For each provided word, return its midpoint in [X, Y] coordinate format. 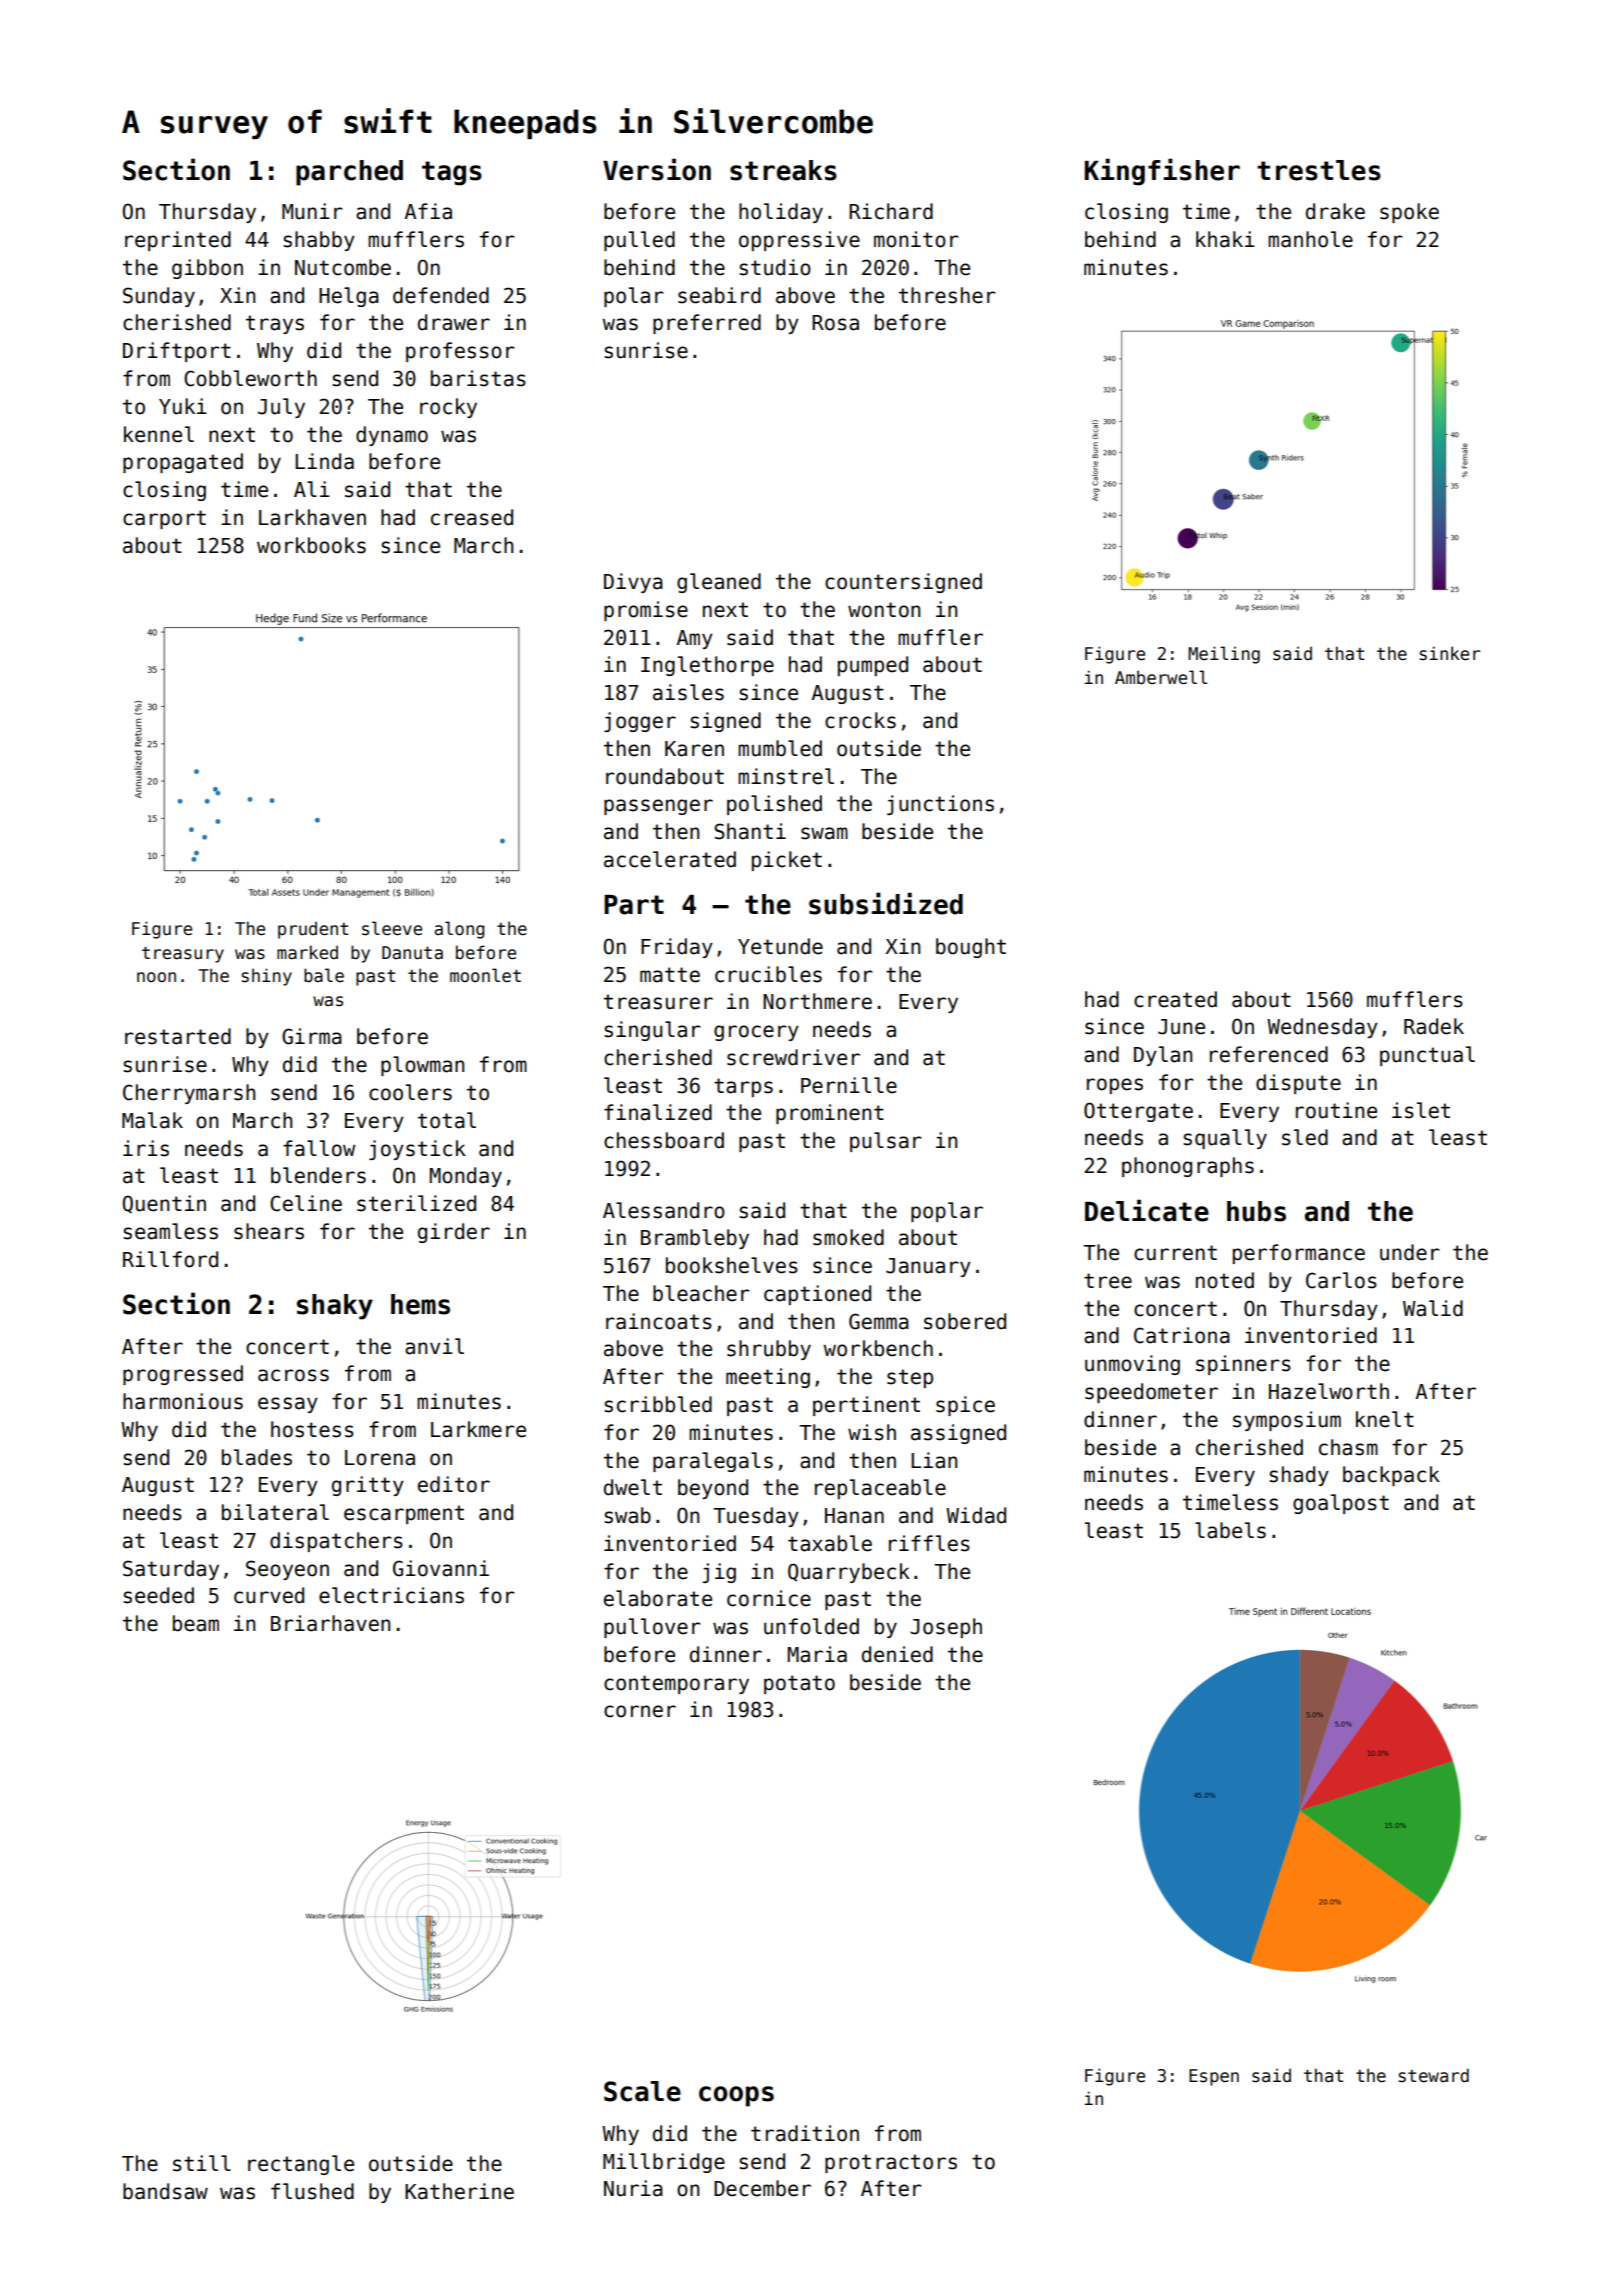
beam [196, 1623]
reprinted [178, 241]
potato [799, 1684]
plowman [422, 1066]
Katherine [459, 2191]
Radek [1434, 1026]
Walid [1433, 1308]
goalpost [1341, 1504]
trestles [1319, 170]
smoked [848, 1237]
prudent [313, 930]
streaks [783, 170]
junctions [940, 805]
